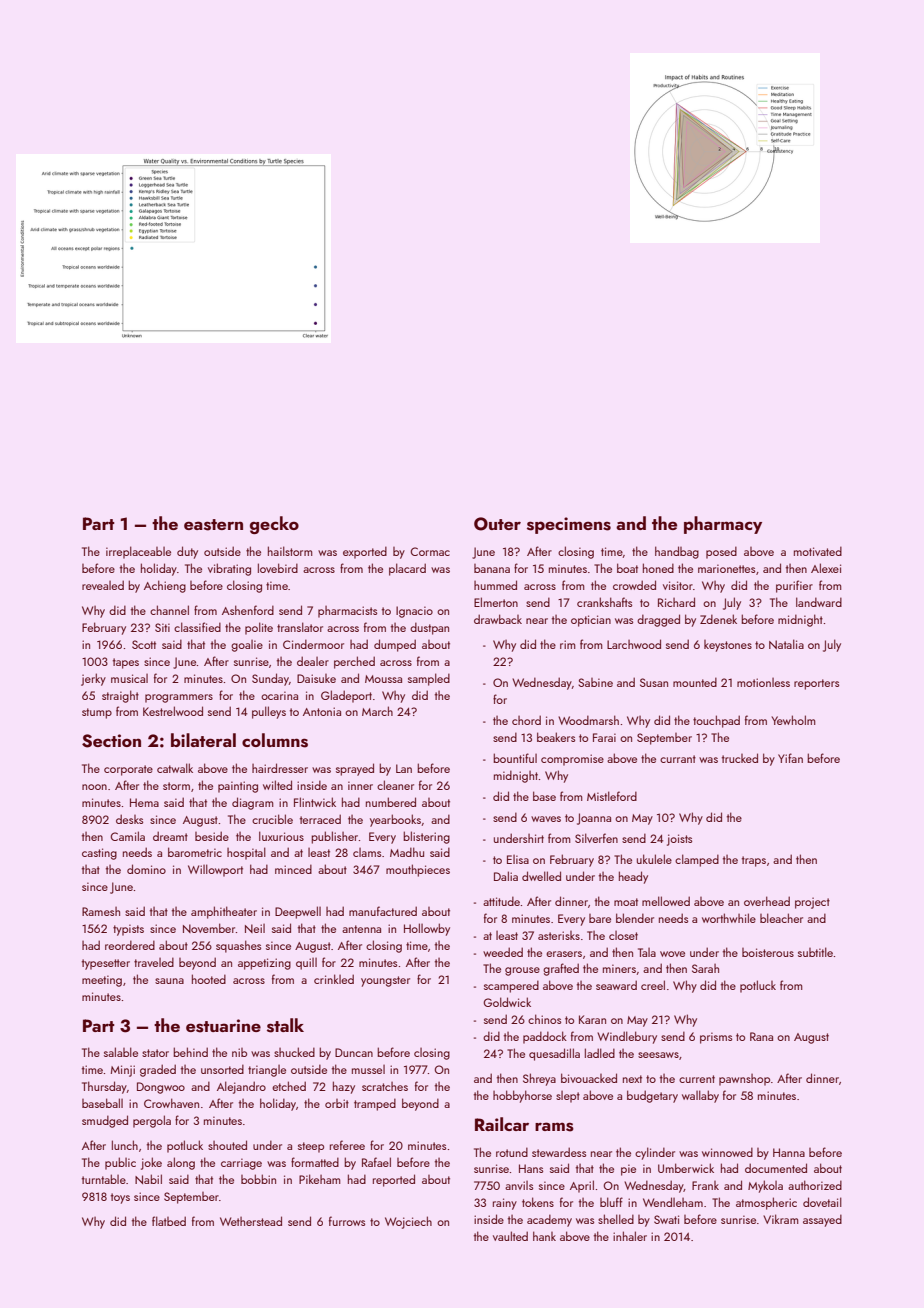 The width and height of the screenshot is (924, 1308). What do you see at coordinates (744, 1080) in the screenshot?
I see `pawnshop` at bounding box center [744, 1080].
